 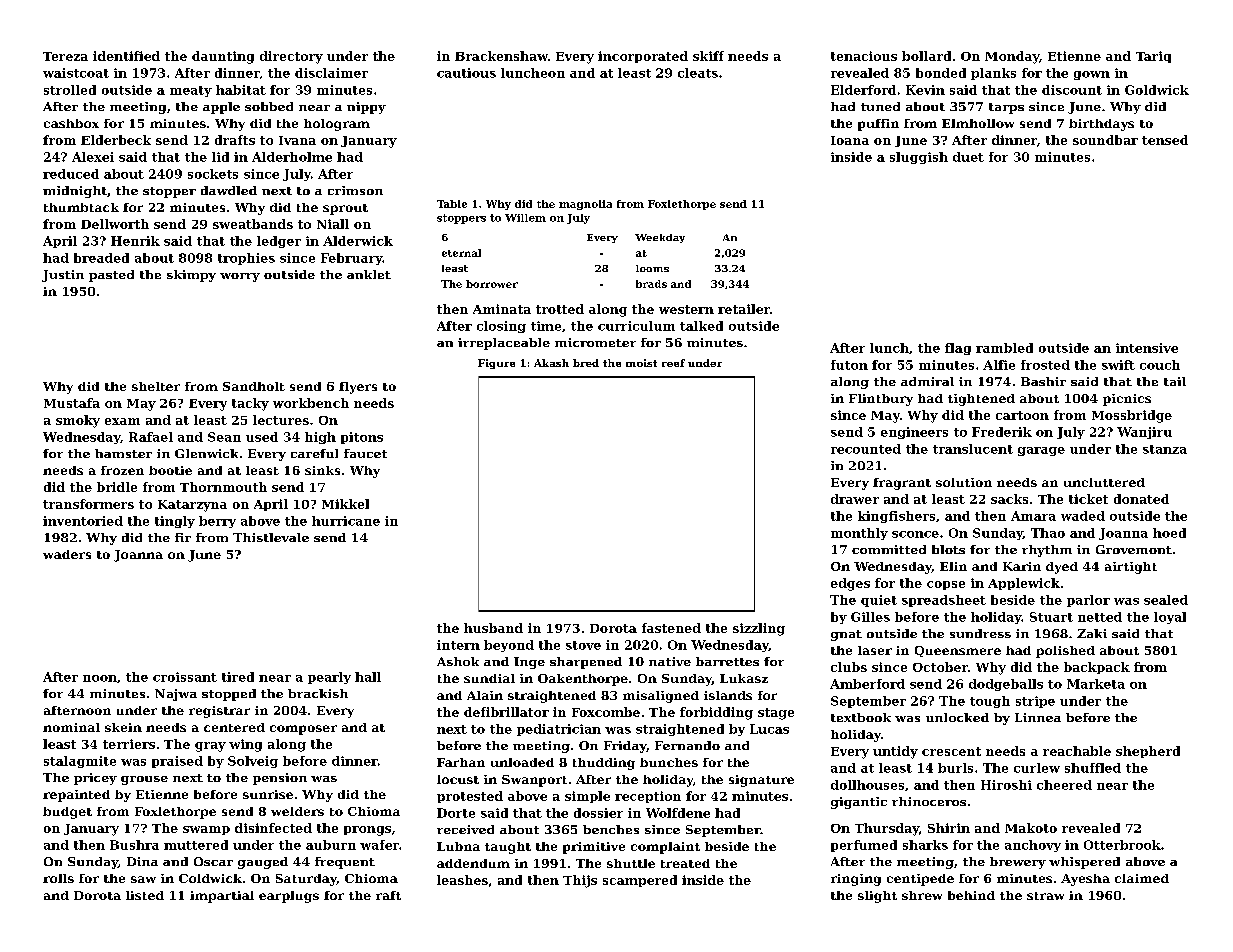 What do you see at coordinates (855, 499) in the document?
I see `drawer` at bounding box center [855, 499].
